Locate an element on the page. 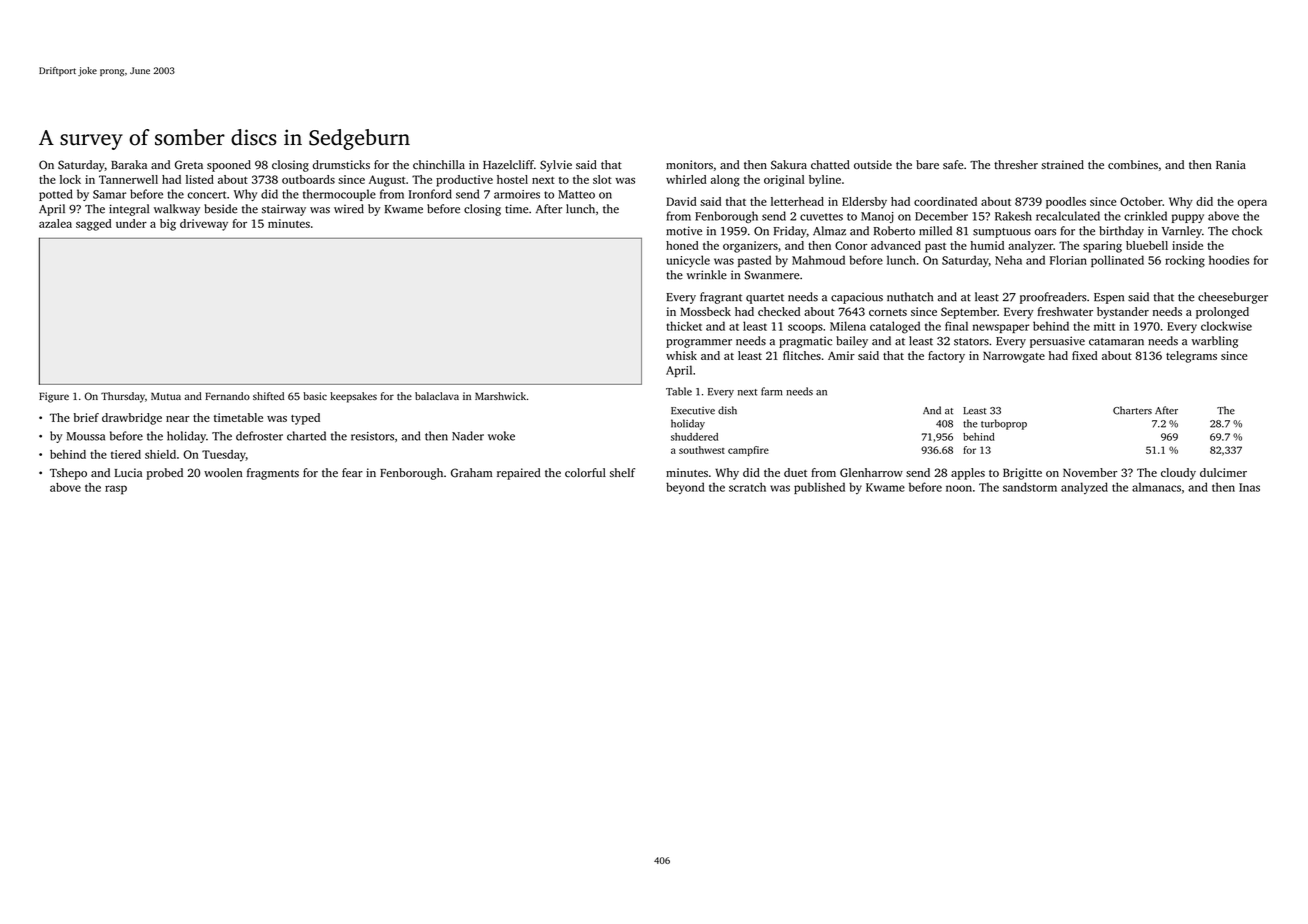 Image resolution: width=1308 pixels, height=924 pixels. fear is located at coordinates (352, 472).
